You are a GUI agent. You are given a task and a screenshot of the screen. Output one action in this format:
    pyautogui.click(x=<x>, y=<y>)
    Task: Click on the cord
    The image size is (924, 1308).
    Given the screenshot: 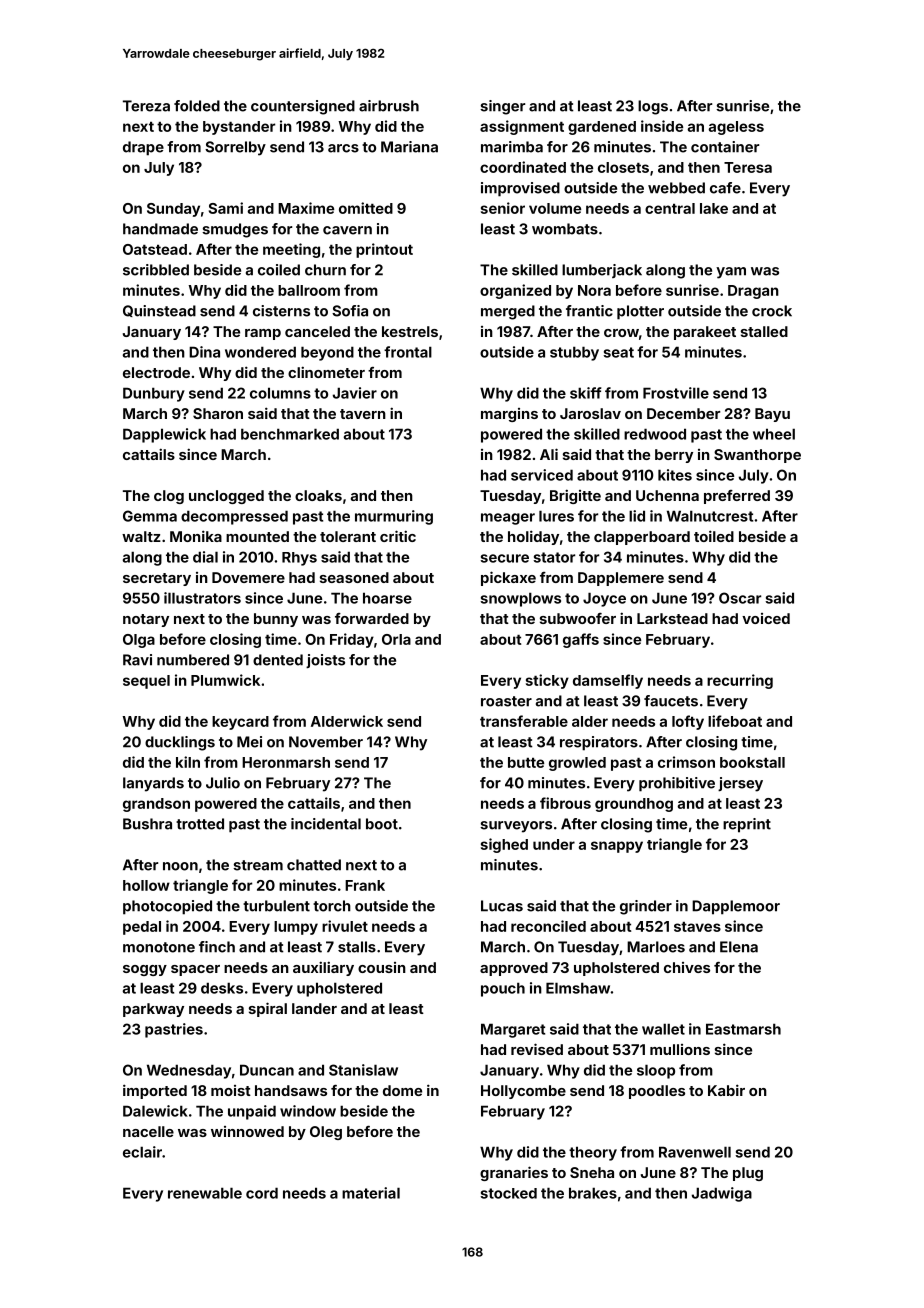 What is the action you would take?
    pyautogui.click(x=262, y=1193)
